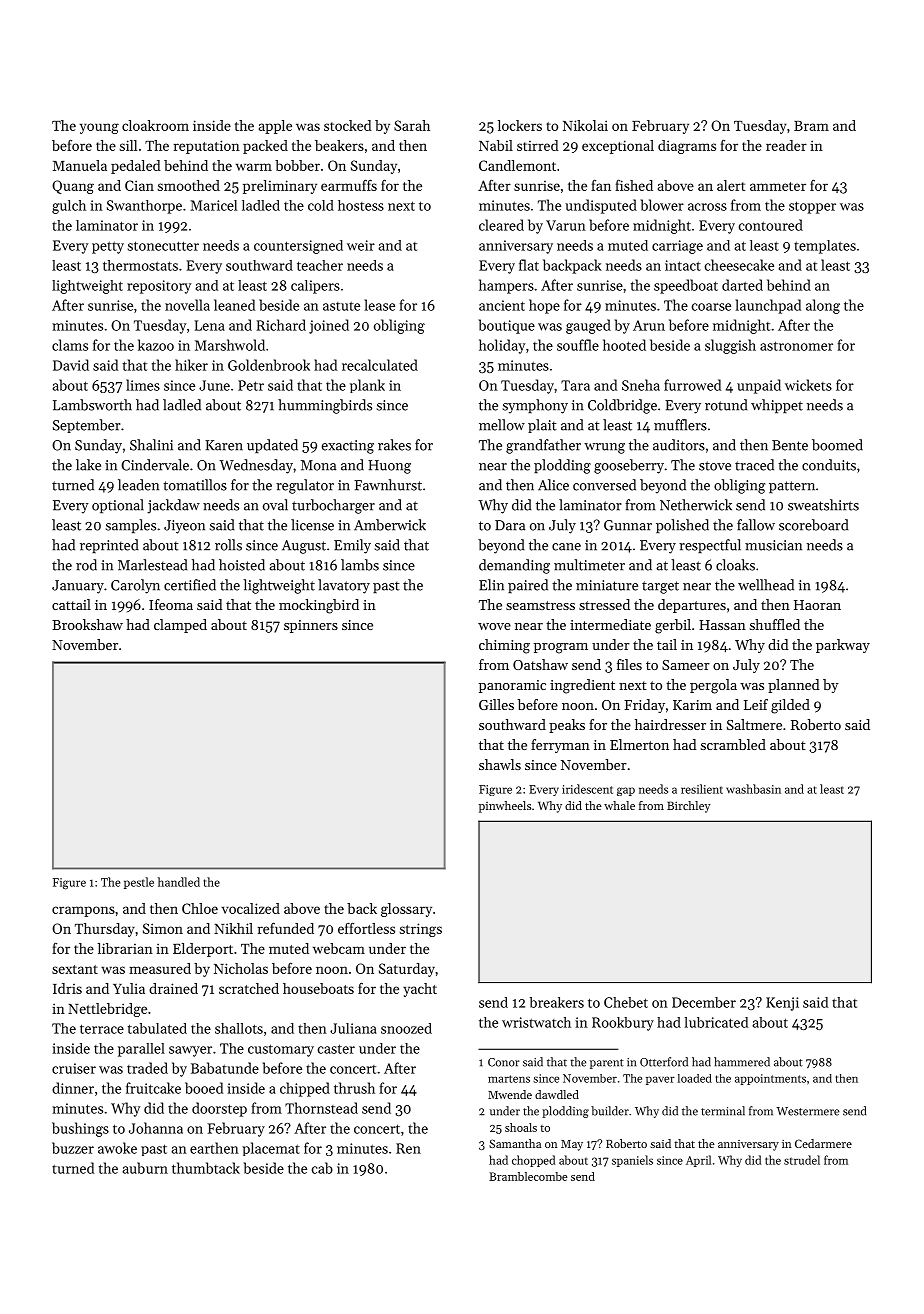 The height and width of the screenshot is (1314, 924). I want to click on cruiser, so click(74, 1068).
